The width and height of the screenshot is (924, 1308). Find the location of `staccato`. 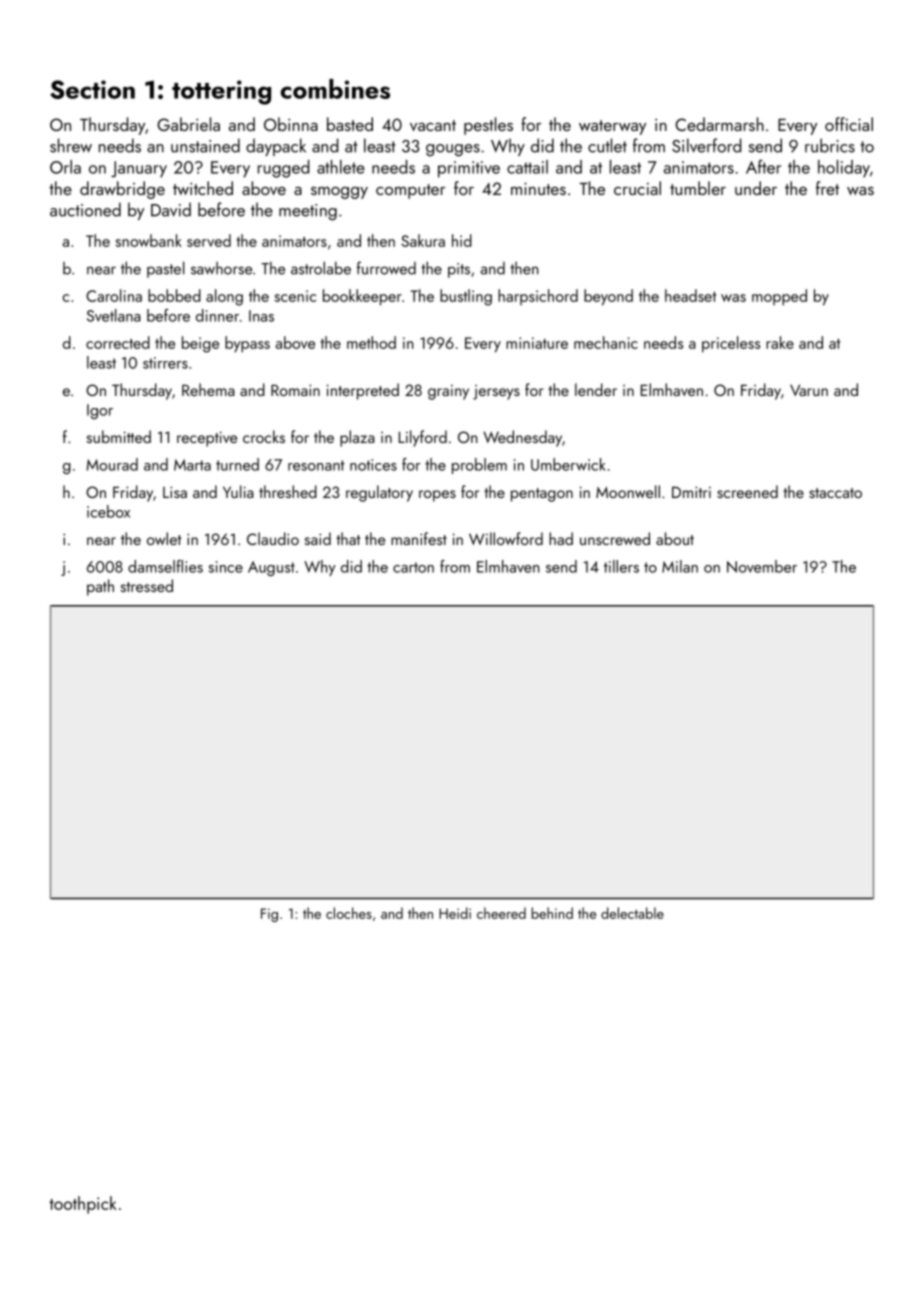

staccato is located at coordinates (835, 493).
